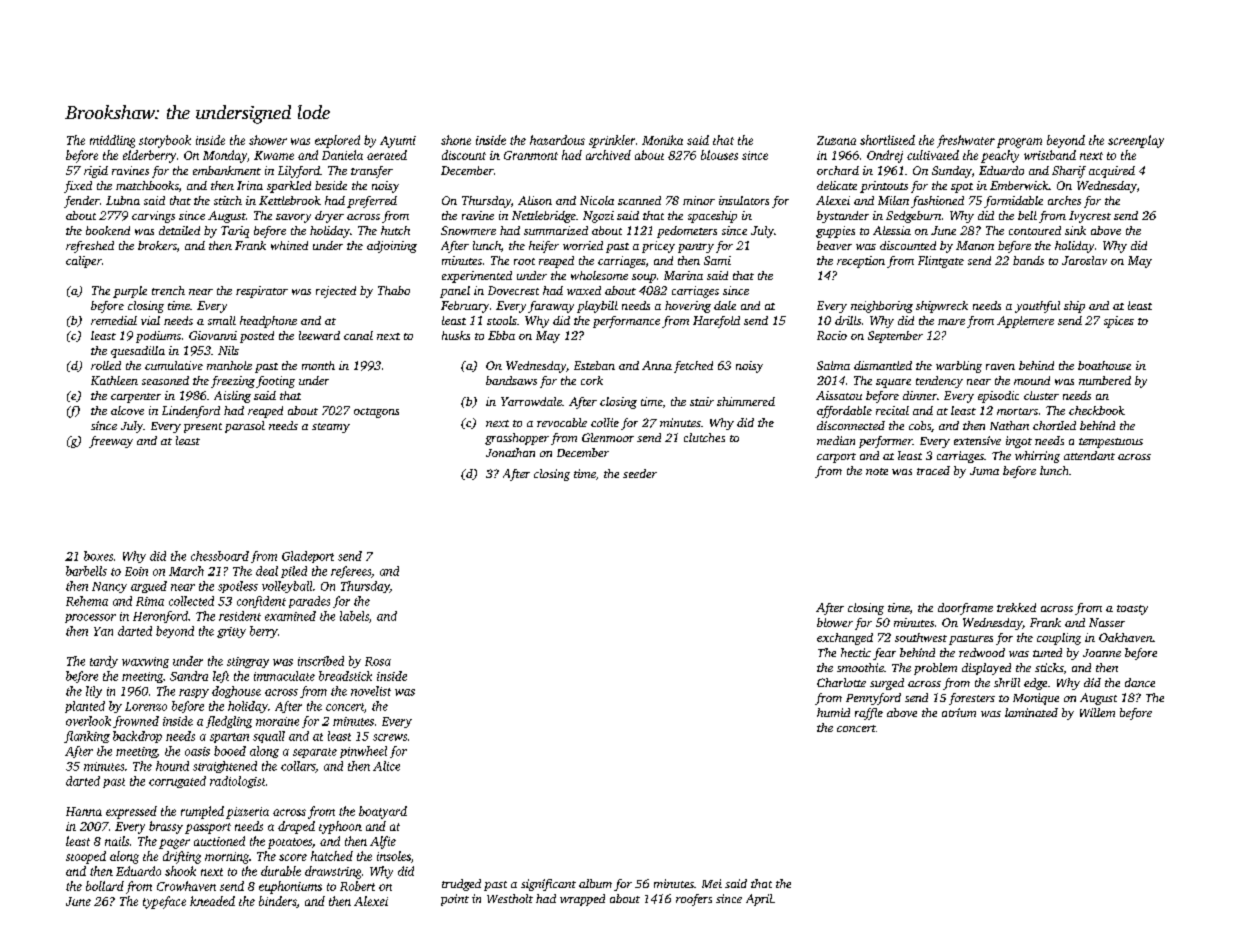 The height and width of the screenshot is (952, 1233). I want to click on Nasser, so click(1107, 622).
